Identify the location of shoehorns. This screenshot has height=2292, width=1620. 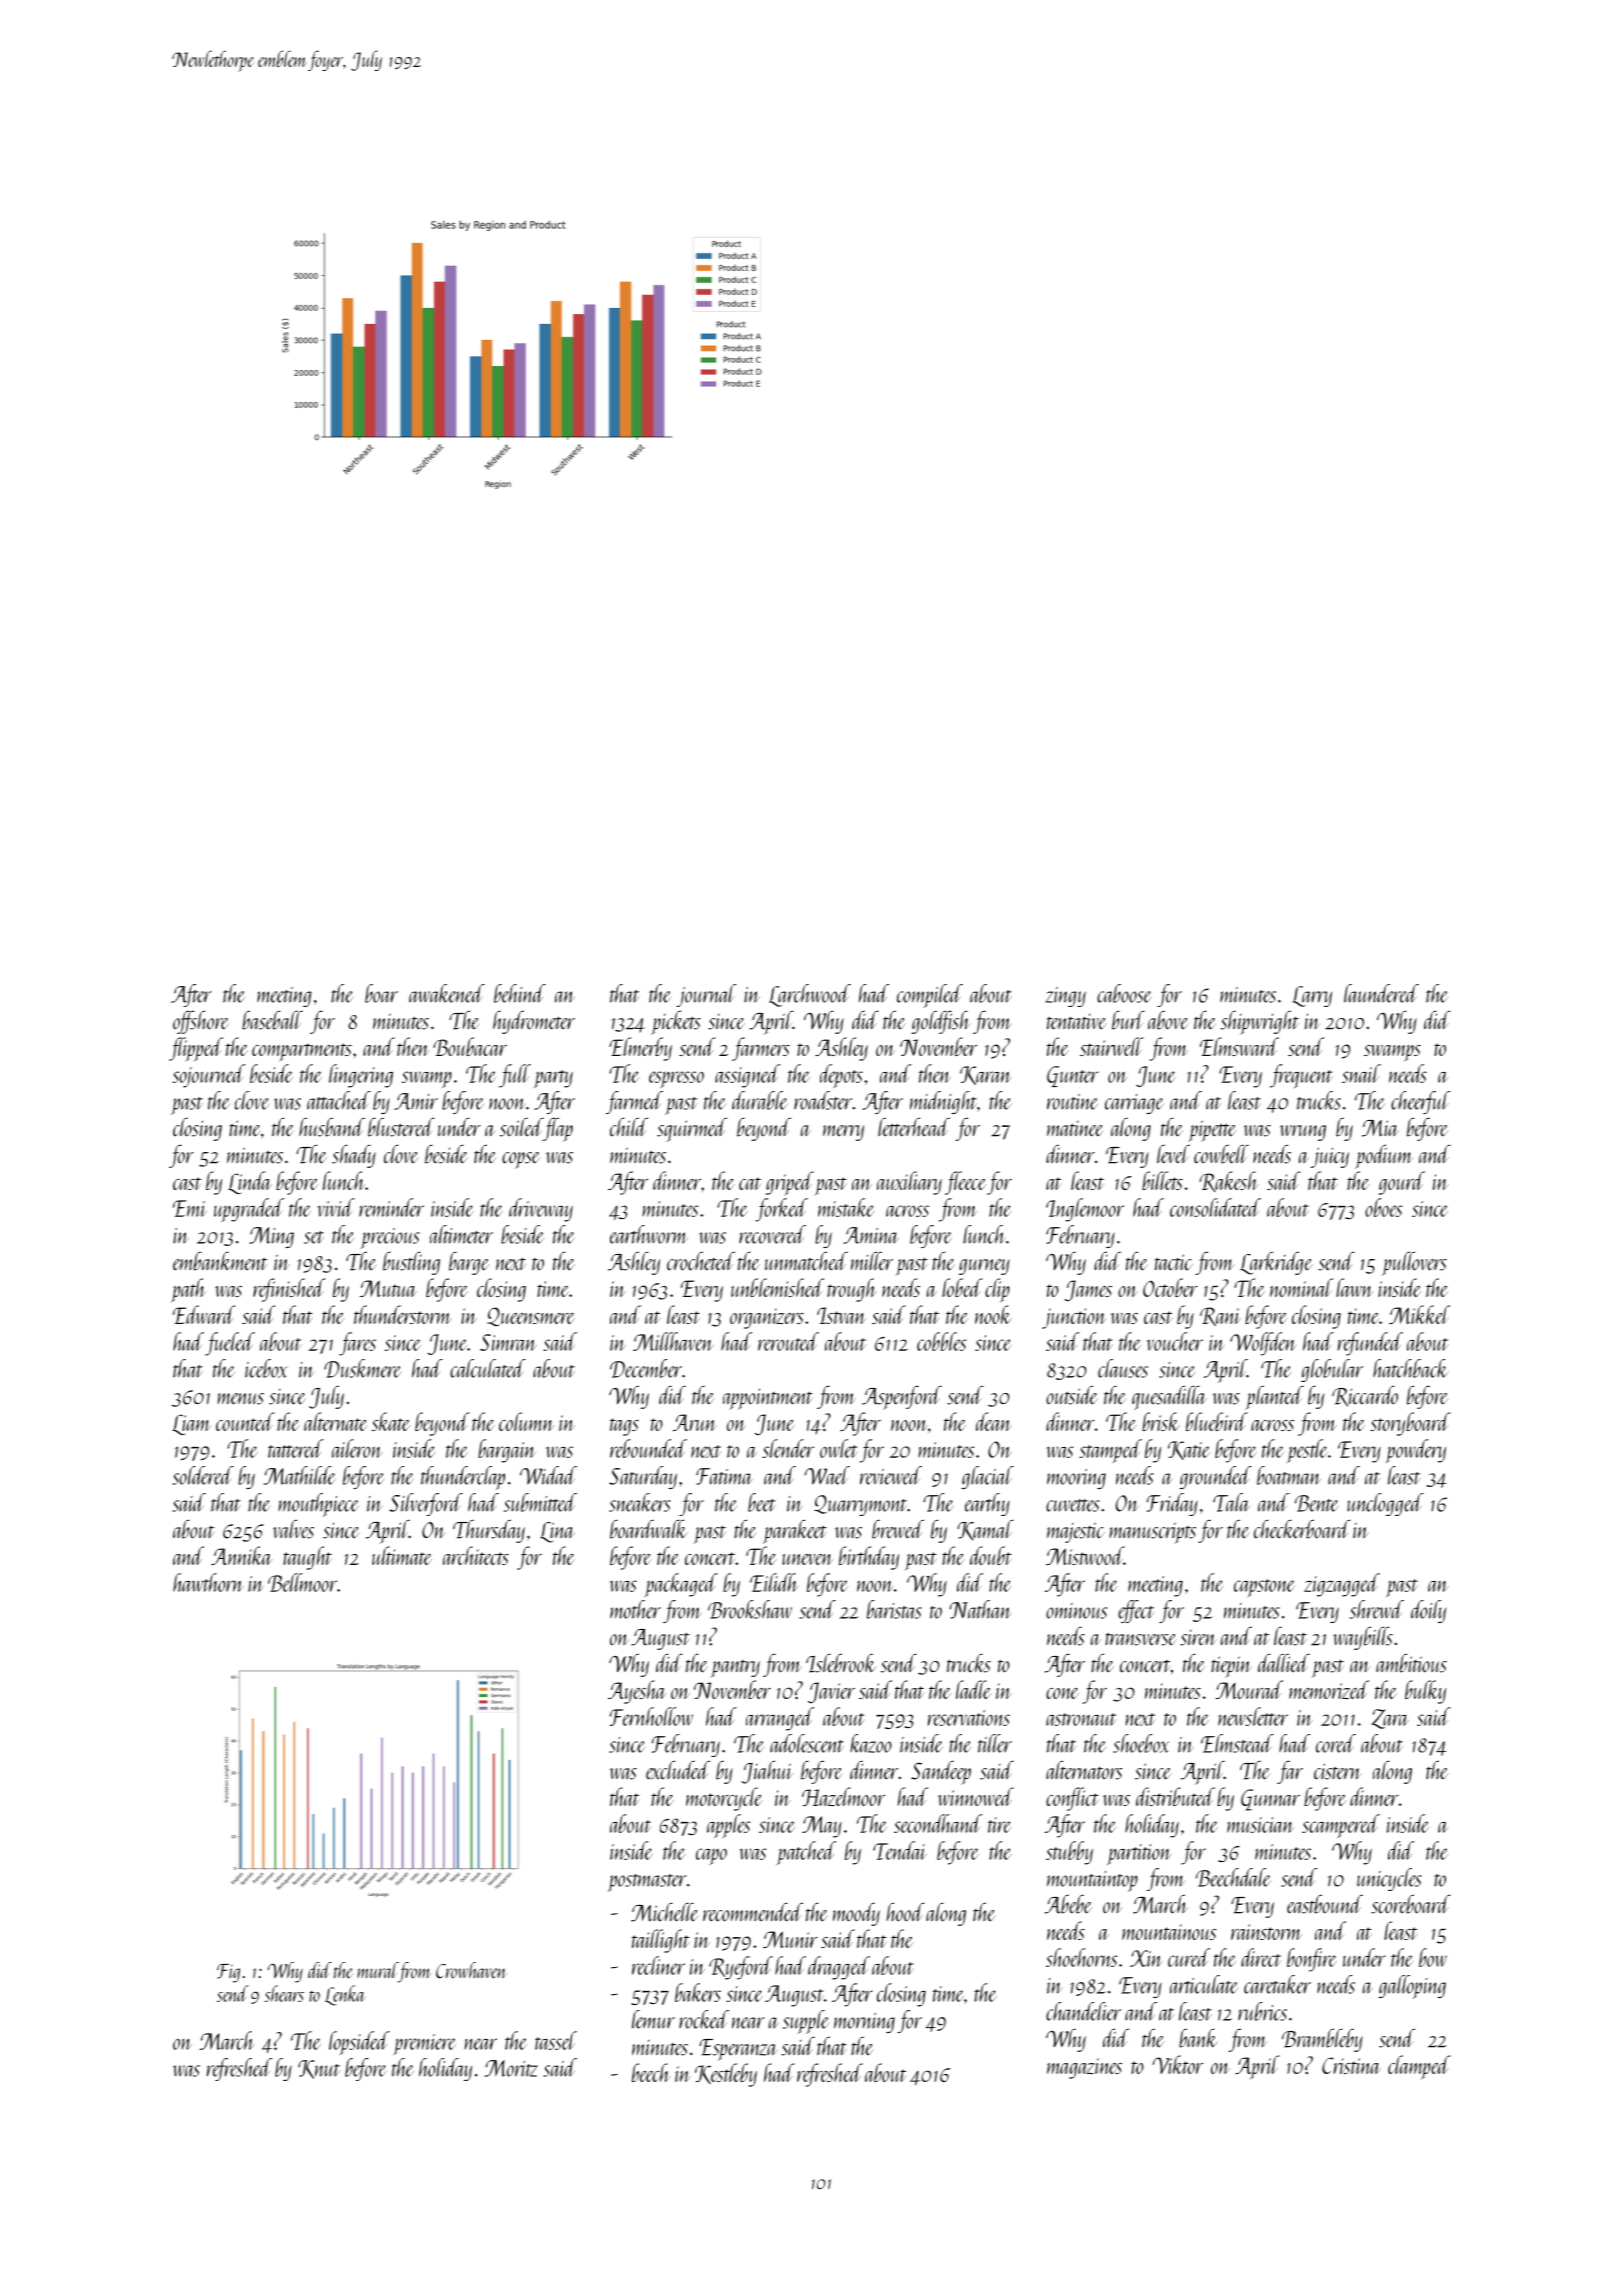
(1082, 1957).
